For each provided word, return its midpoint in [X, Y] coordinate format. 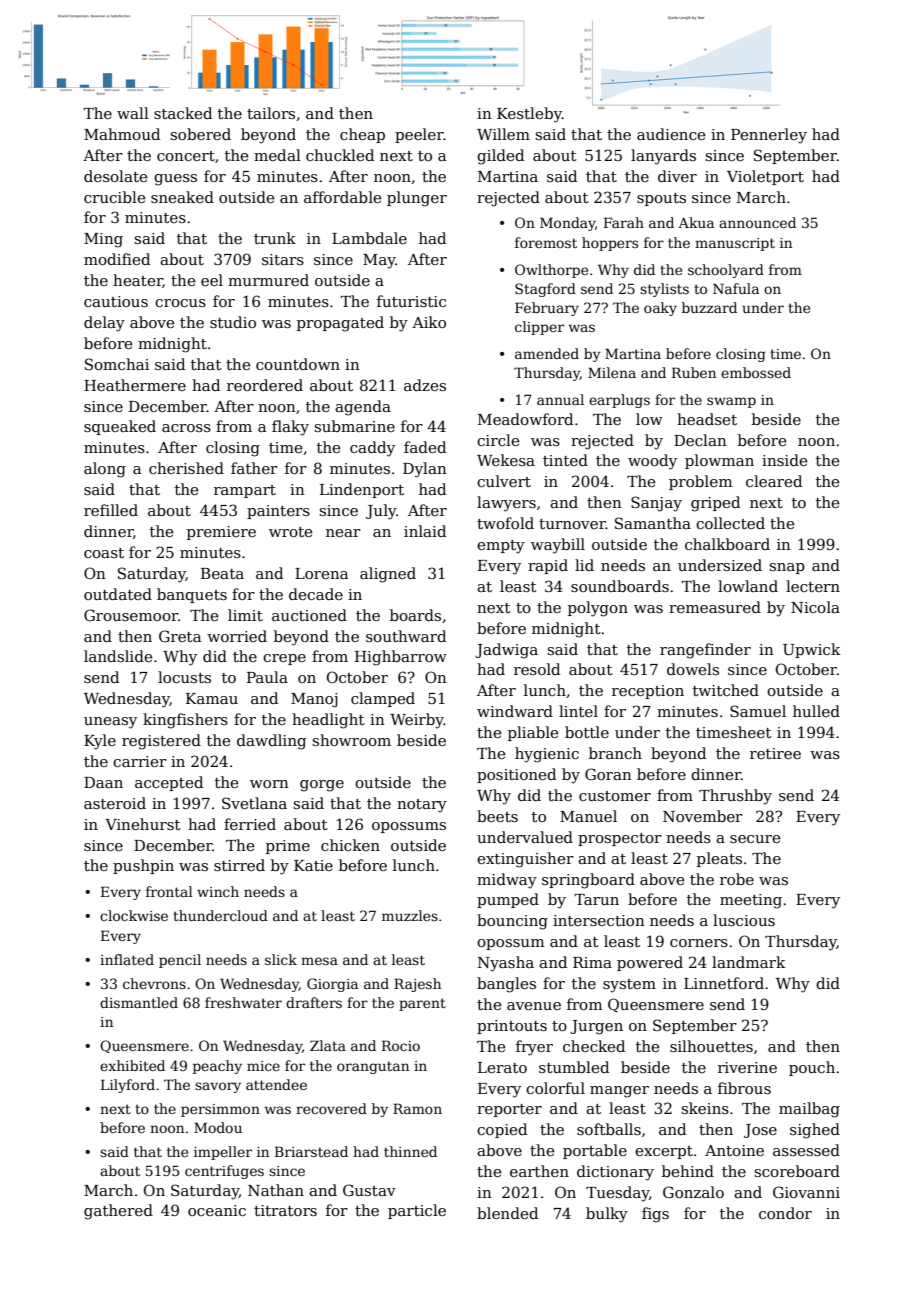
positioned [516, 775]
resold [537, 669]
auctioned [309, 615]
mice [263, 1066]
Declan [700, 440]
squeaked [120, 427]
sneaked [182, 197]
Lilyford [128, 1086]
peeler [419, 135]
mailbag [809, 1110]
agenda [363, 408]
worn [269, 784]
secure [755, 839]
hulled [816, 711]
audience [671, 134]
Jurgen [596, 1027]
